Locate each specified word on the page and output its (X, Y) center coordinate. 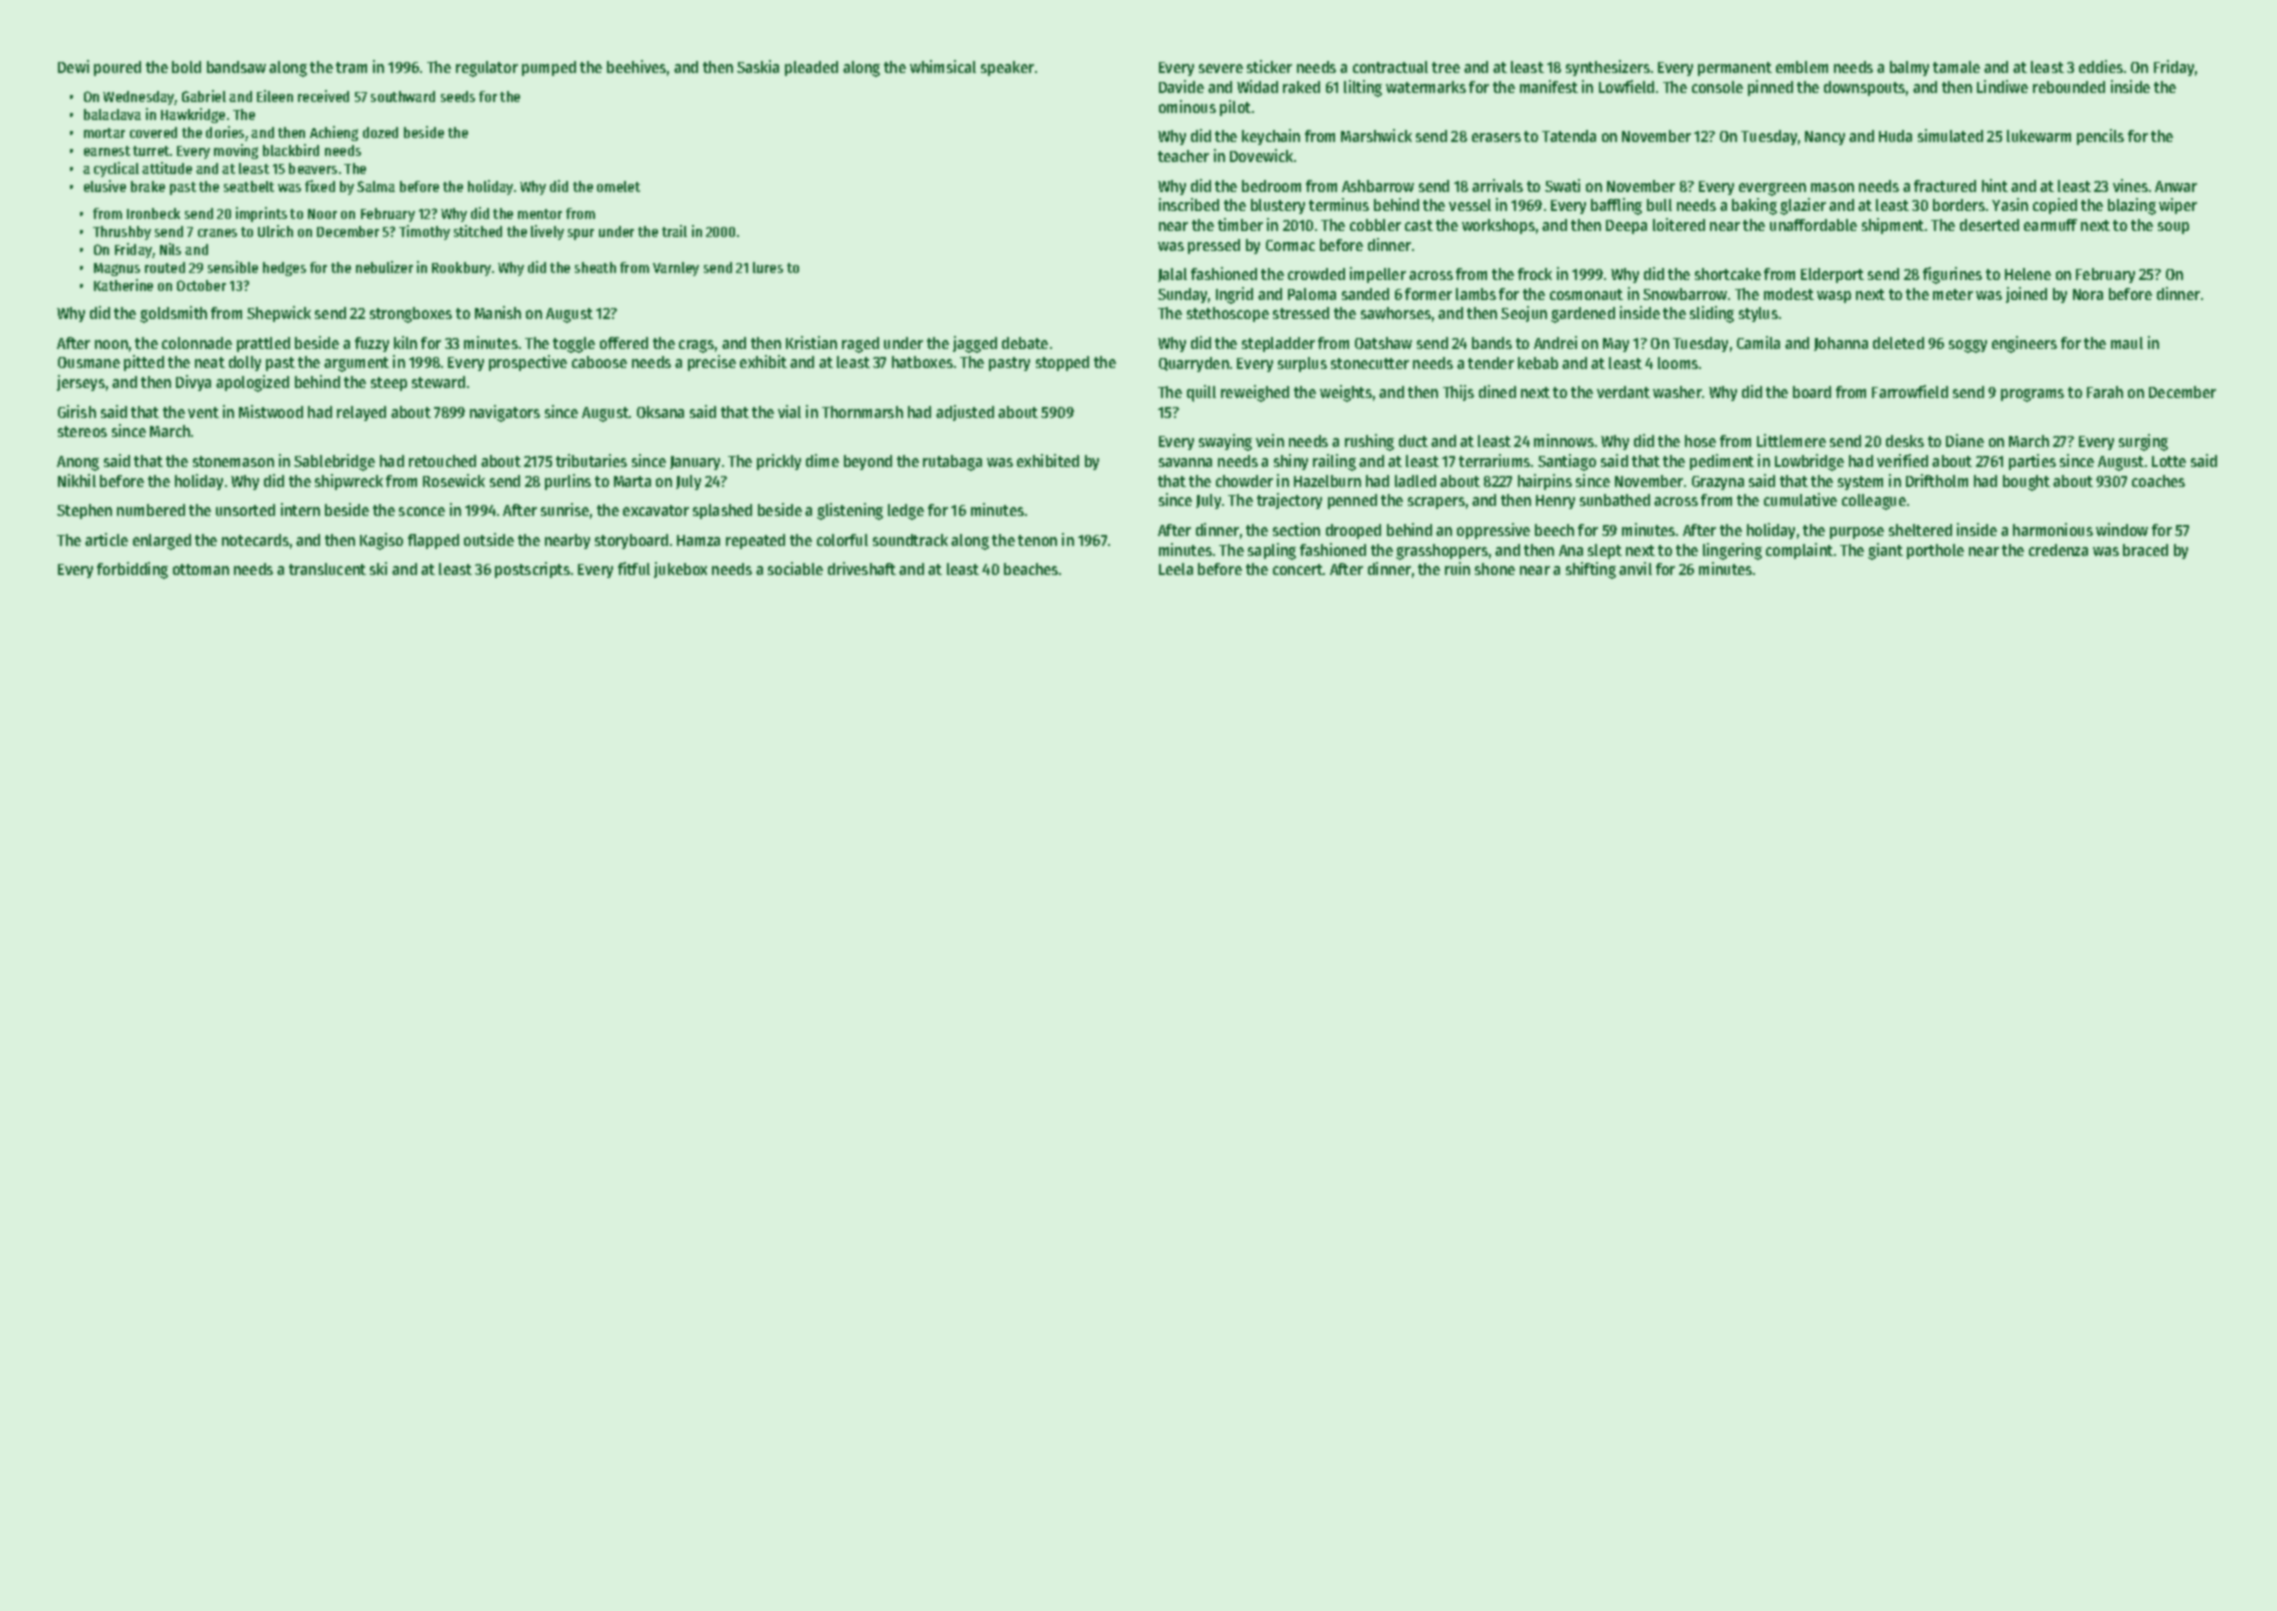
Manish (498, 312)
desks (1905, 441)
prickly (779, 462)
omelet (618, 186)
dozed (380, 132)
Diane (1965, 440)
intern (300, 509)
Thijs (1458, 393)
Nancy (1825, 138)
